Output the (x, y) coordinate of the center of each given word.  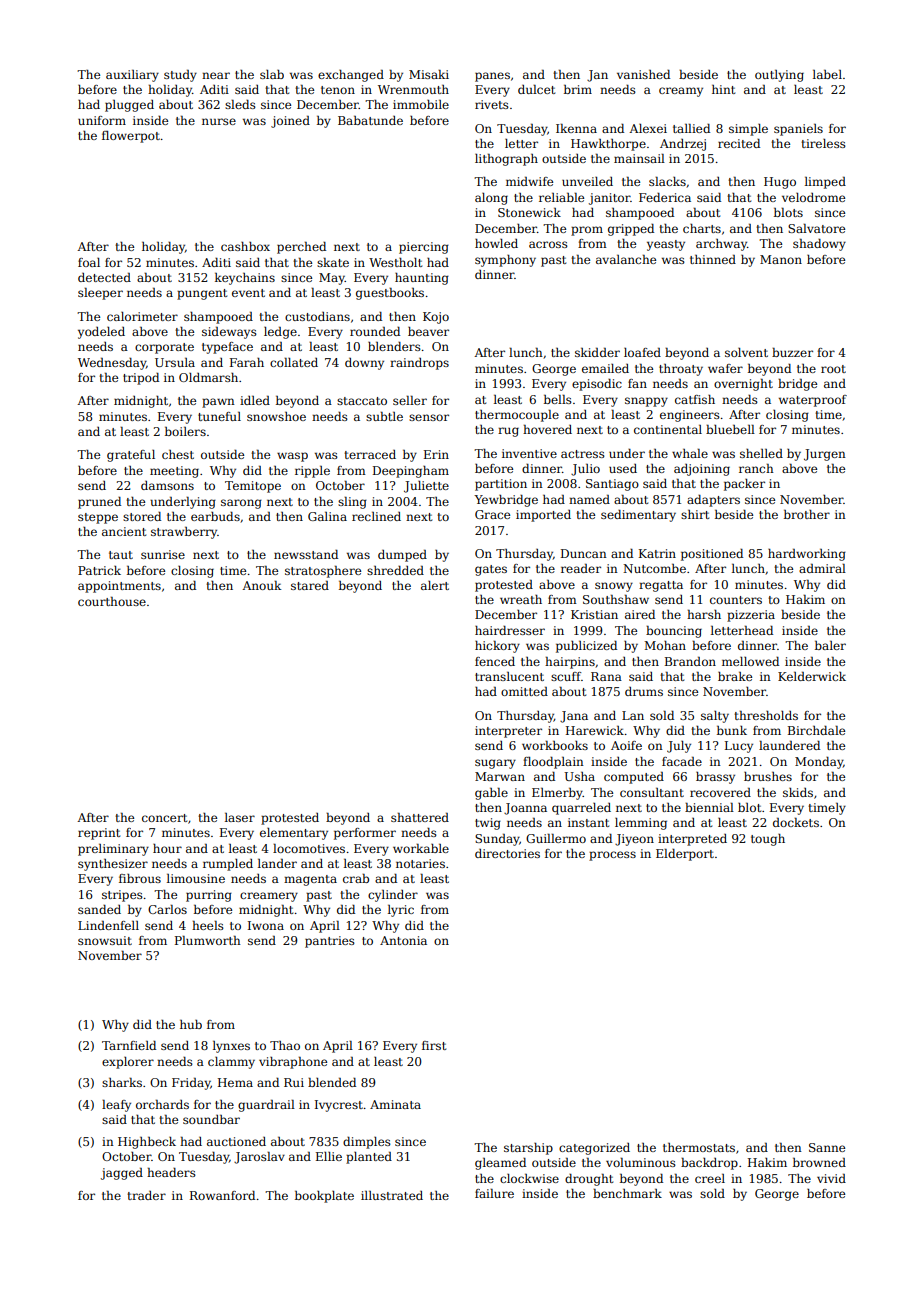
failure (494, 1193)
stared (310, 585)
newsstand (306, 554)
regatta (661, 586)
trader (146, 1195)
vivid (831, 1178)
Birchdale (816, 730)
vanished (643, 74)
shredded (395, 570)
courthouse (112, 601)
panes (492, 77)
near (216, 75)
